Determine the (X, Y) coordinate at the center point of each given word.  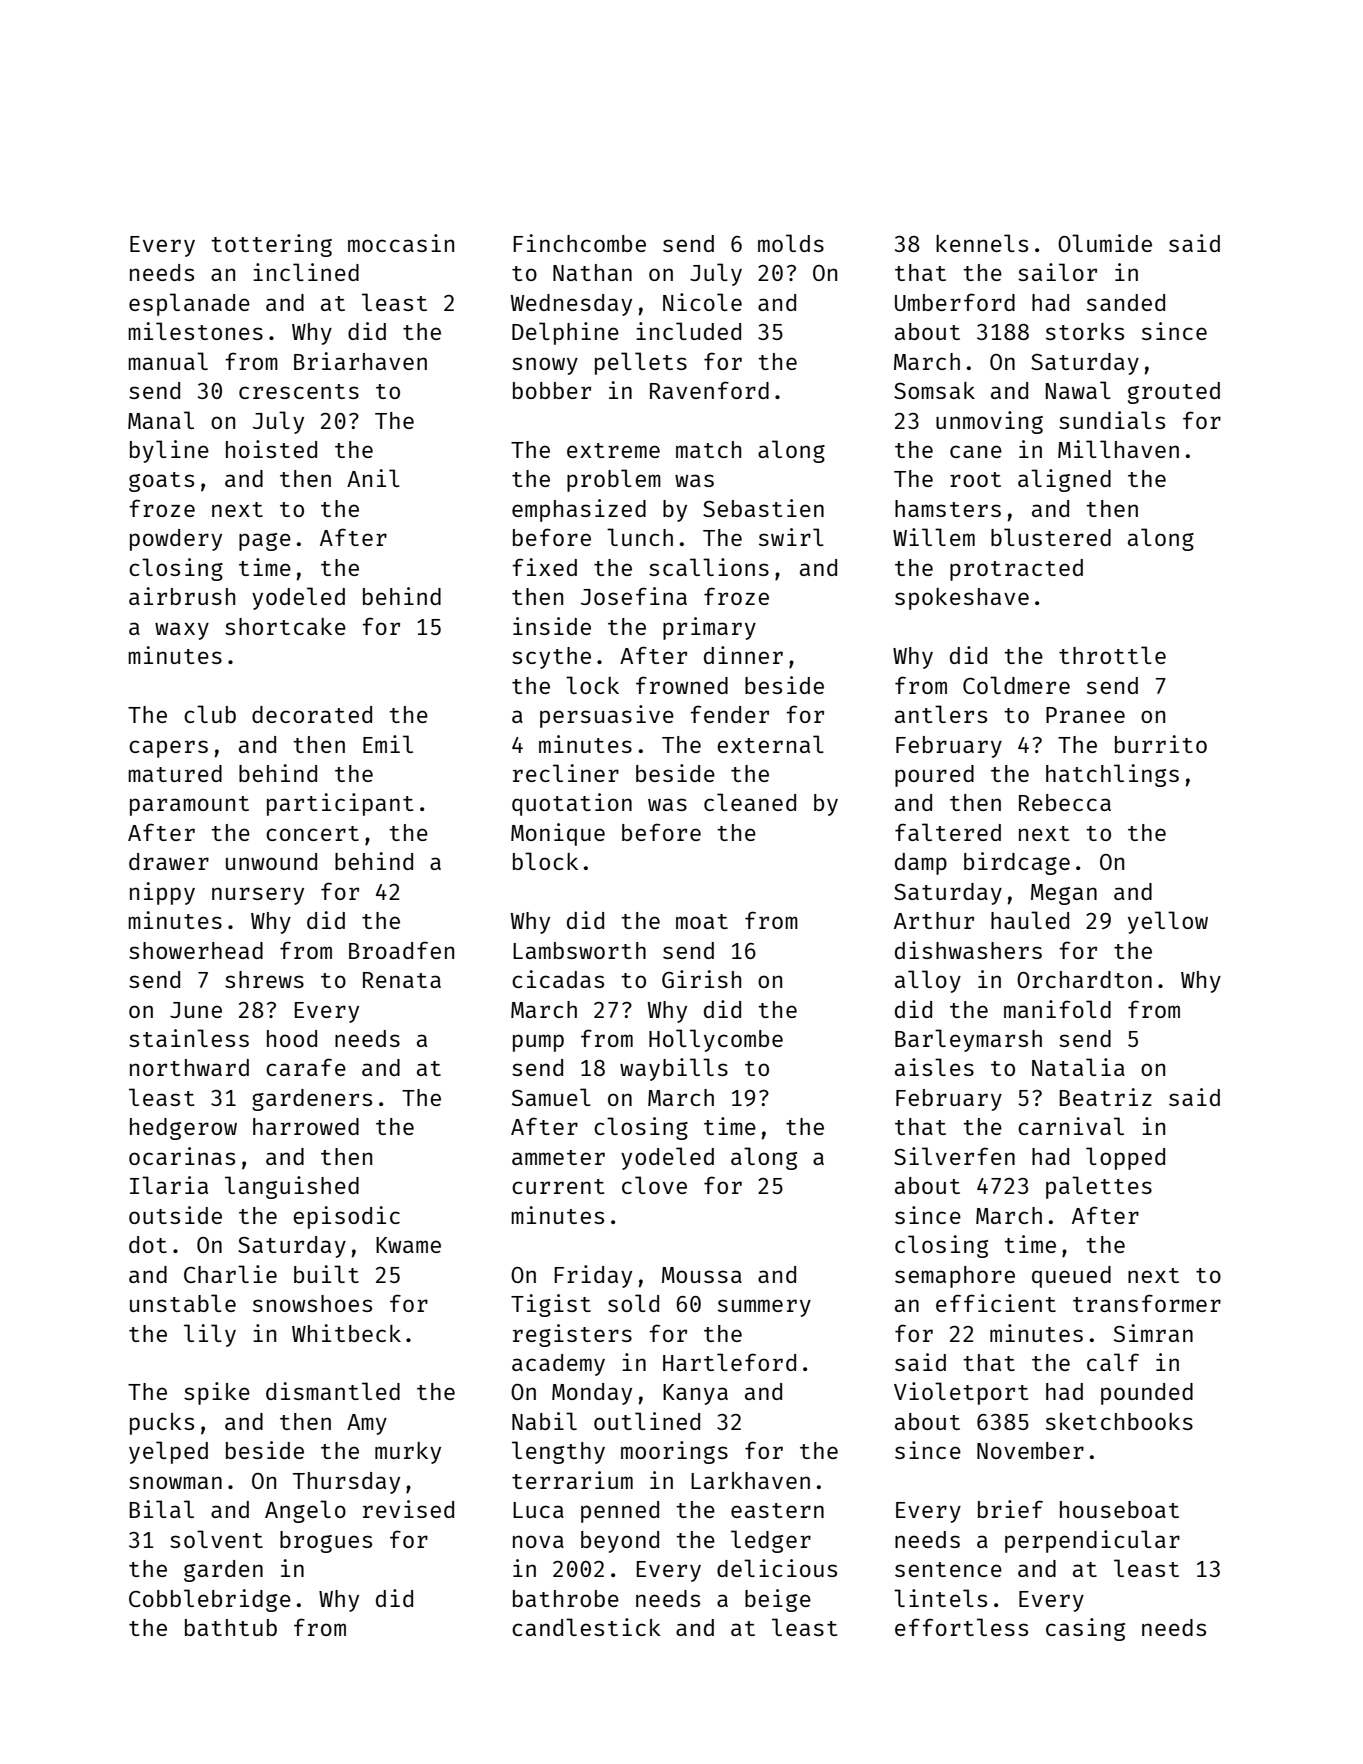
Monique (558, 834)
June (196, 1010)
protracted (1016, 570)
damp (921, 864)
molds (791, 243)
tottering (271, 245)
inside (552, 626)
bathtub (231, 1627)
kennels (982, 243)
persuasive (607, 716)
